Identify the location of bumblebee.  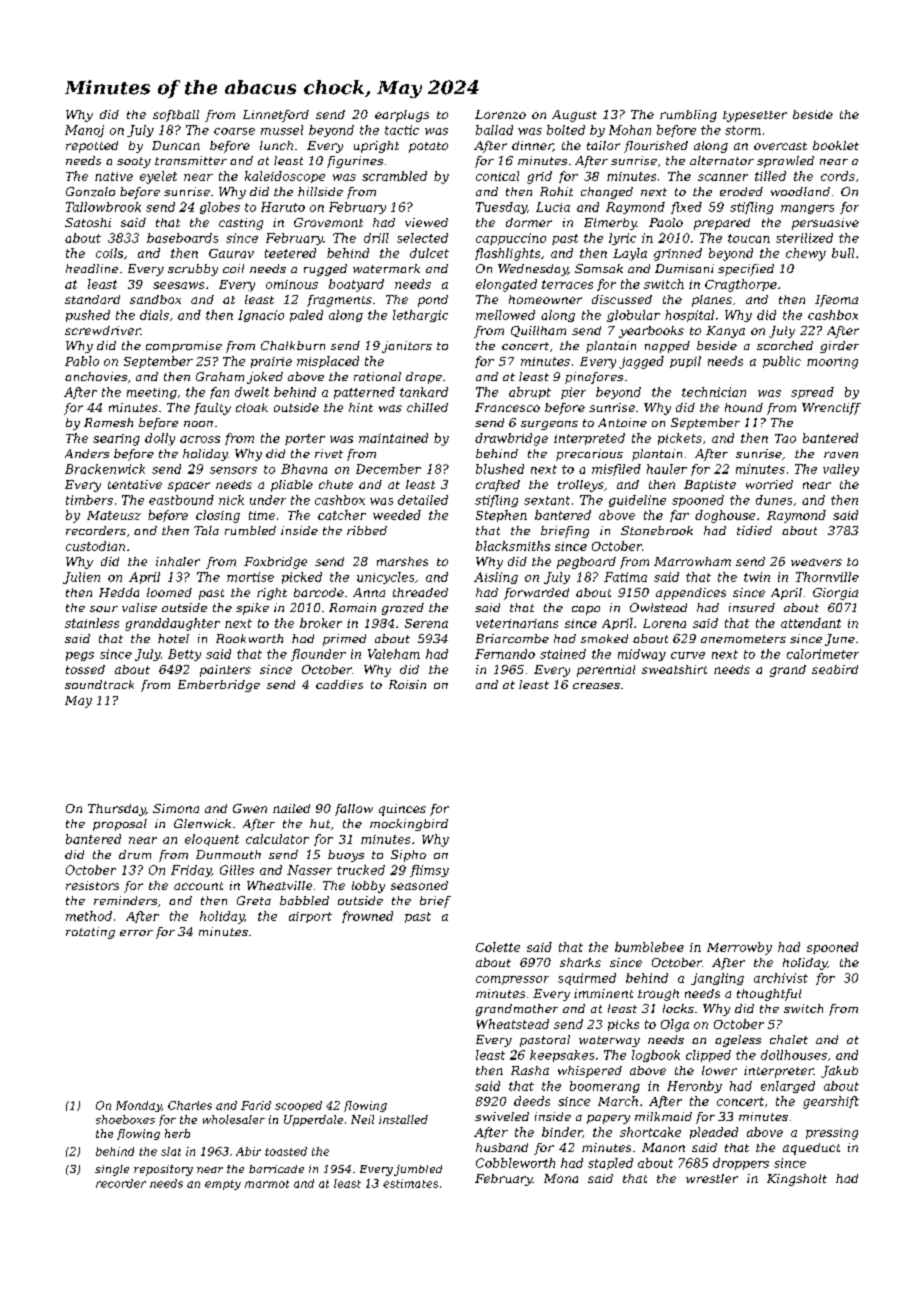
(649, 947).
